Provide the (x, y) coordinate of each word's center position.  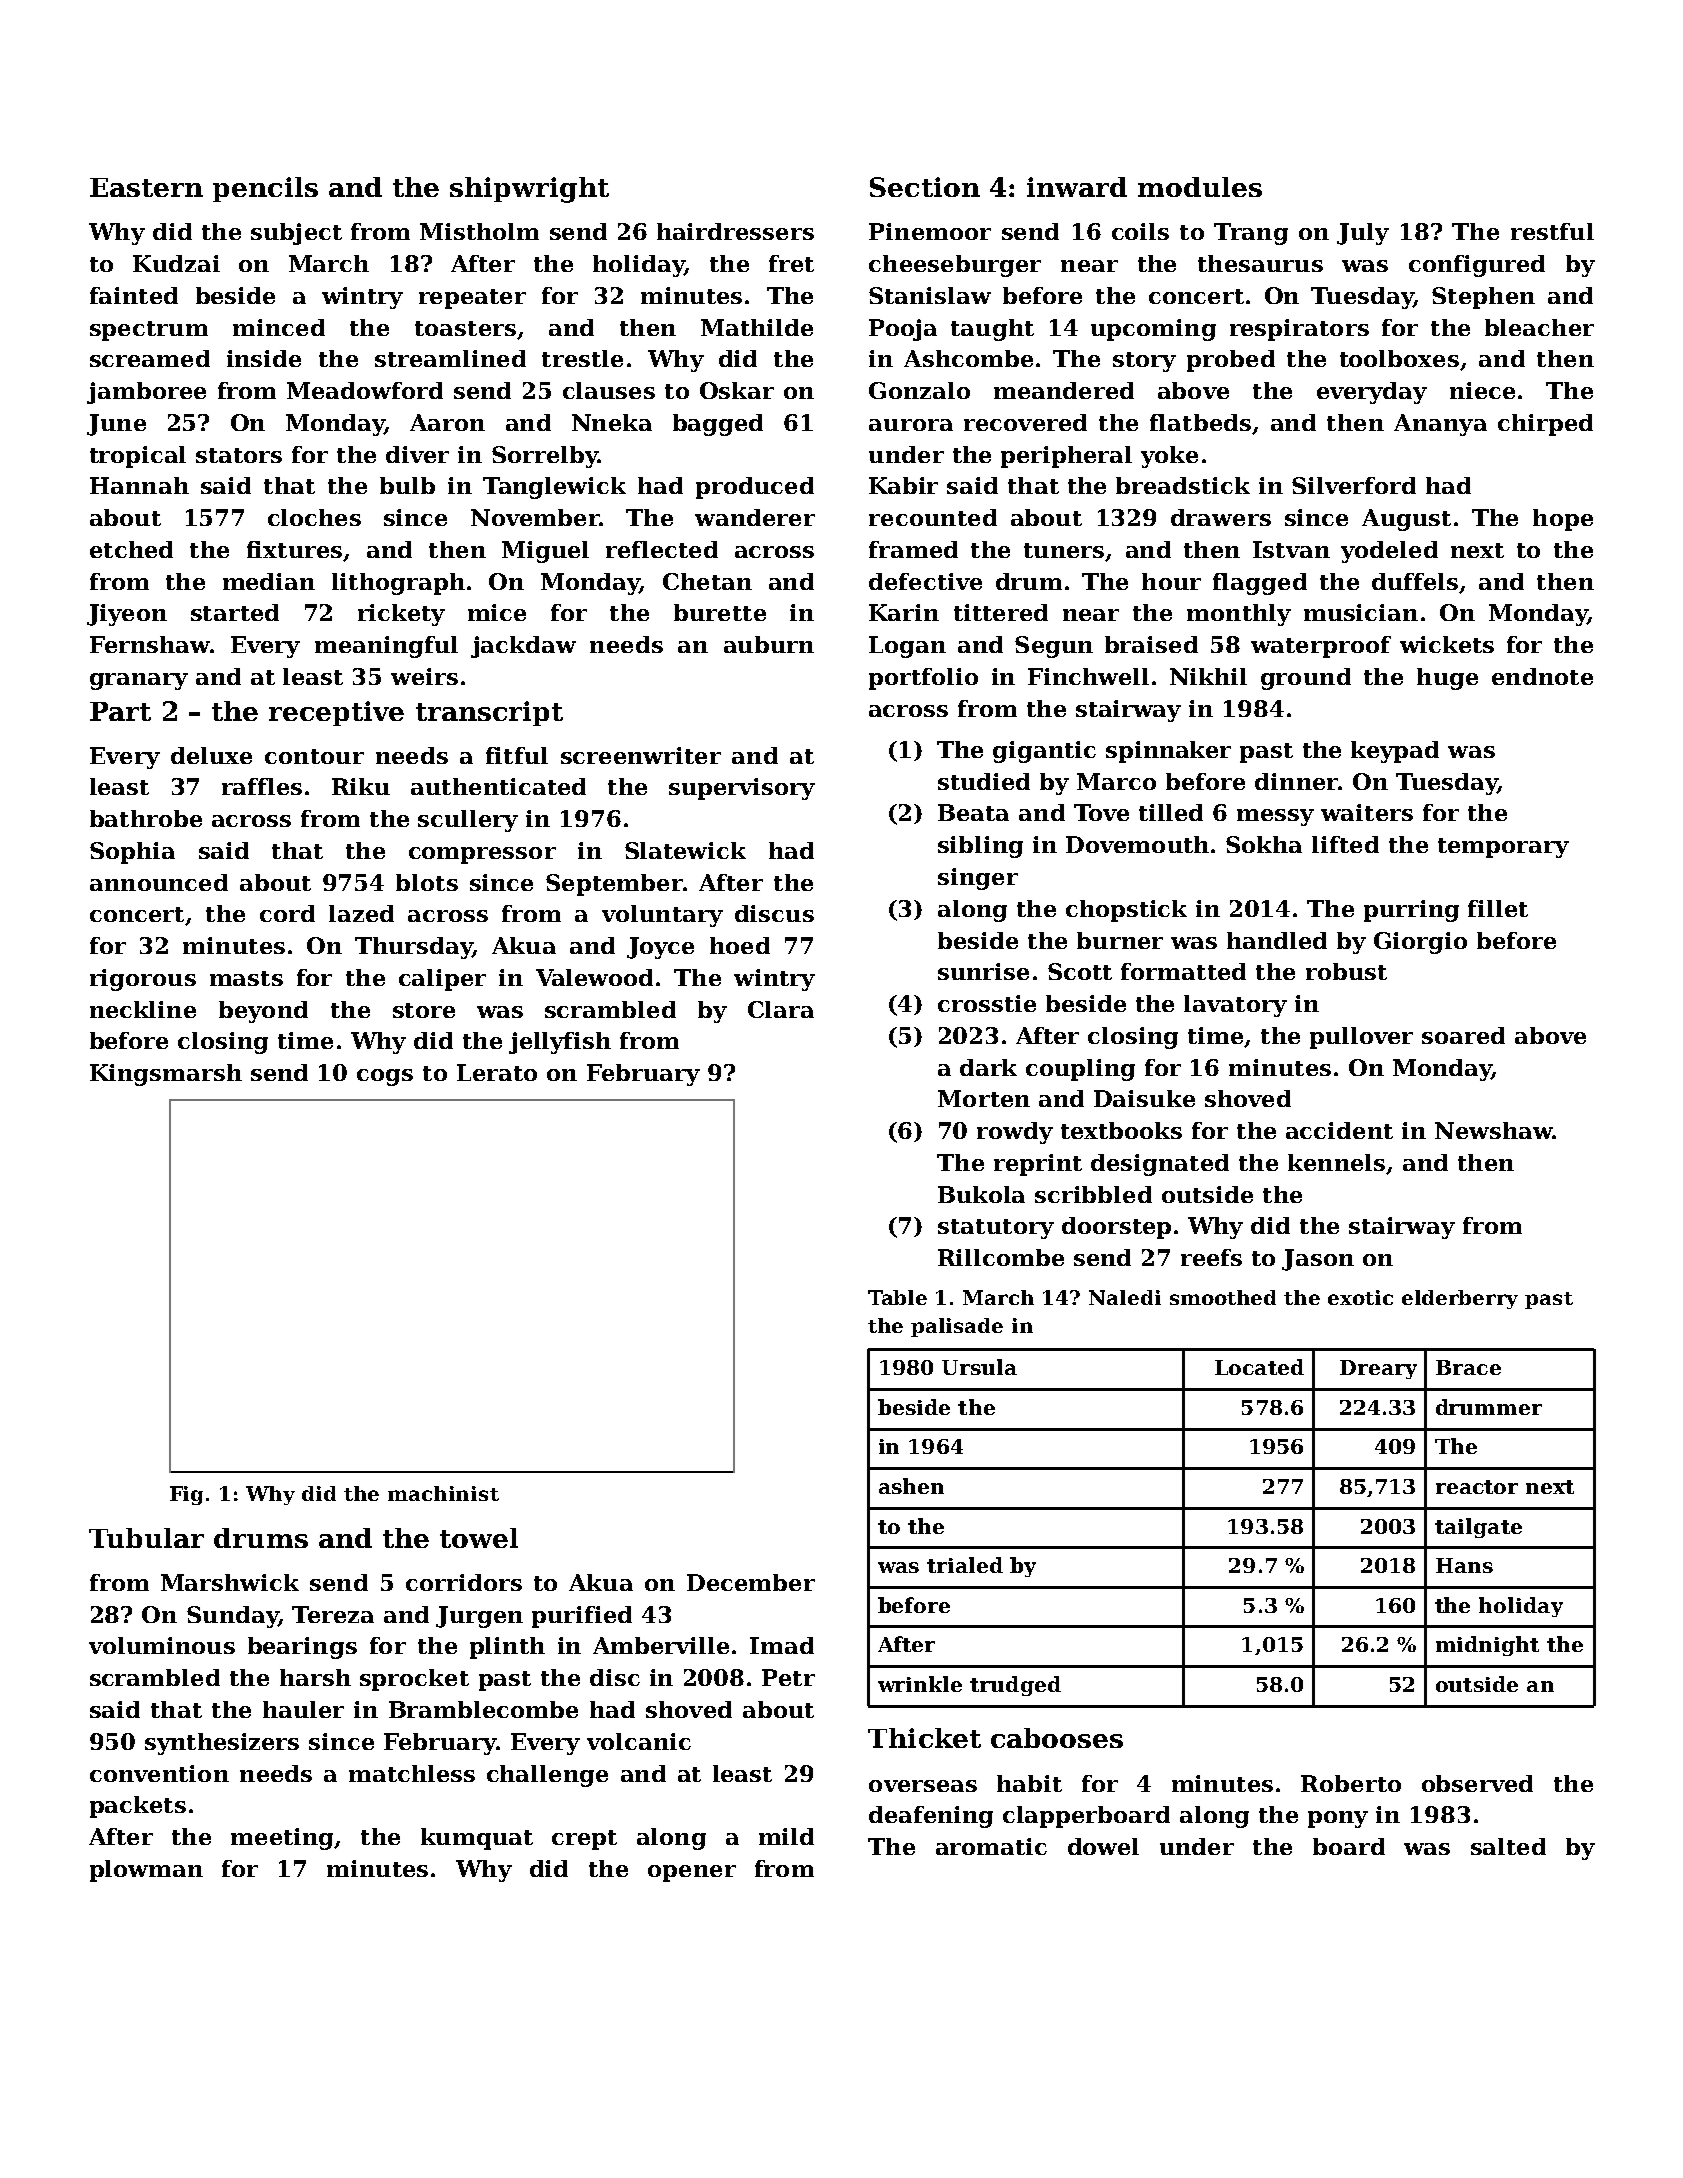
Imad (782, 1645)
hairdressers (735, 231)
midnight (1487, 1646)
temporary (1503, 848)
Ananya (1440, 425)
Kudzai (176, 263)
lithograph (398, 584)
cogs (385, 1077)
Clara (781, 1009)
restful (1552, 231)
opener (692, 1873)
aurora (911, 425)
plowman (146, 1871)
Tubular (146, 1538)
